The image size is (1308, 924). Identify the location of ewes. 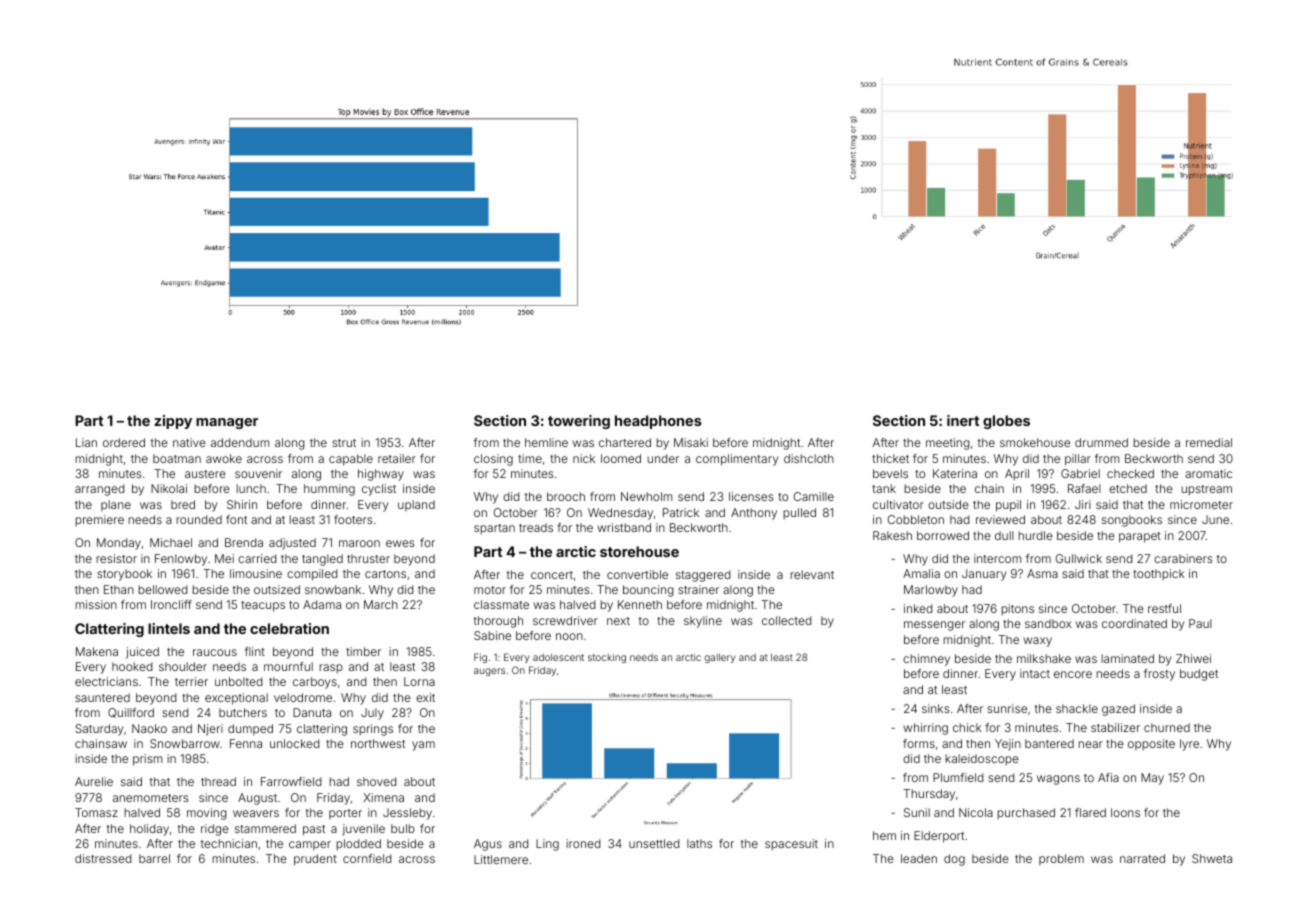
(400, 543).
